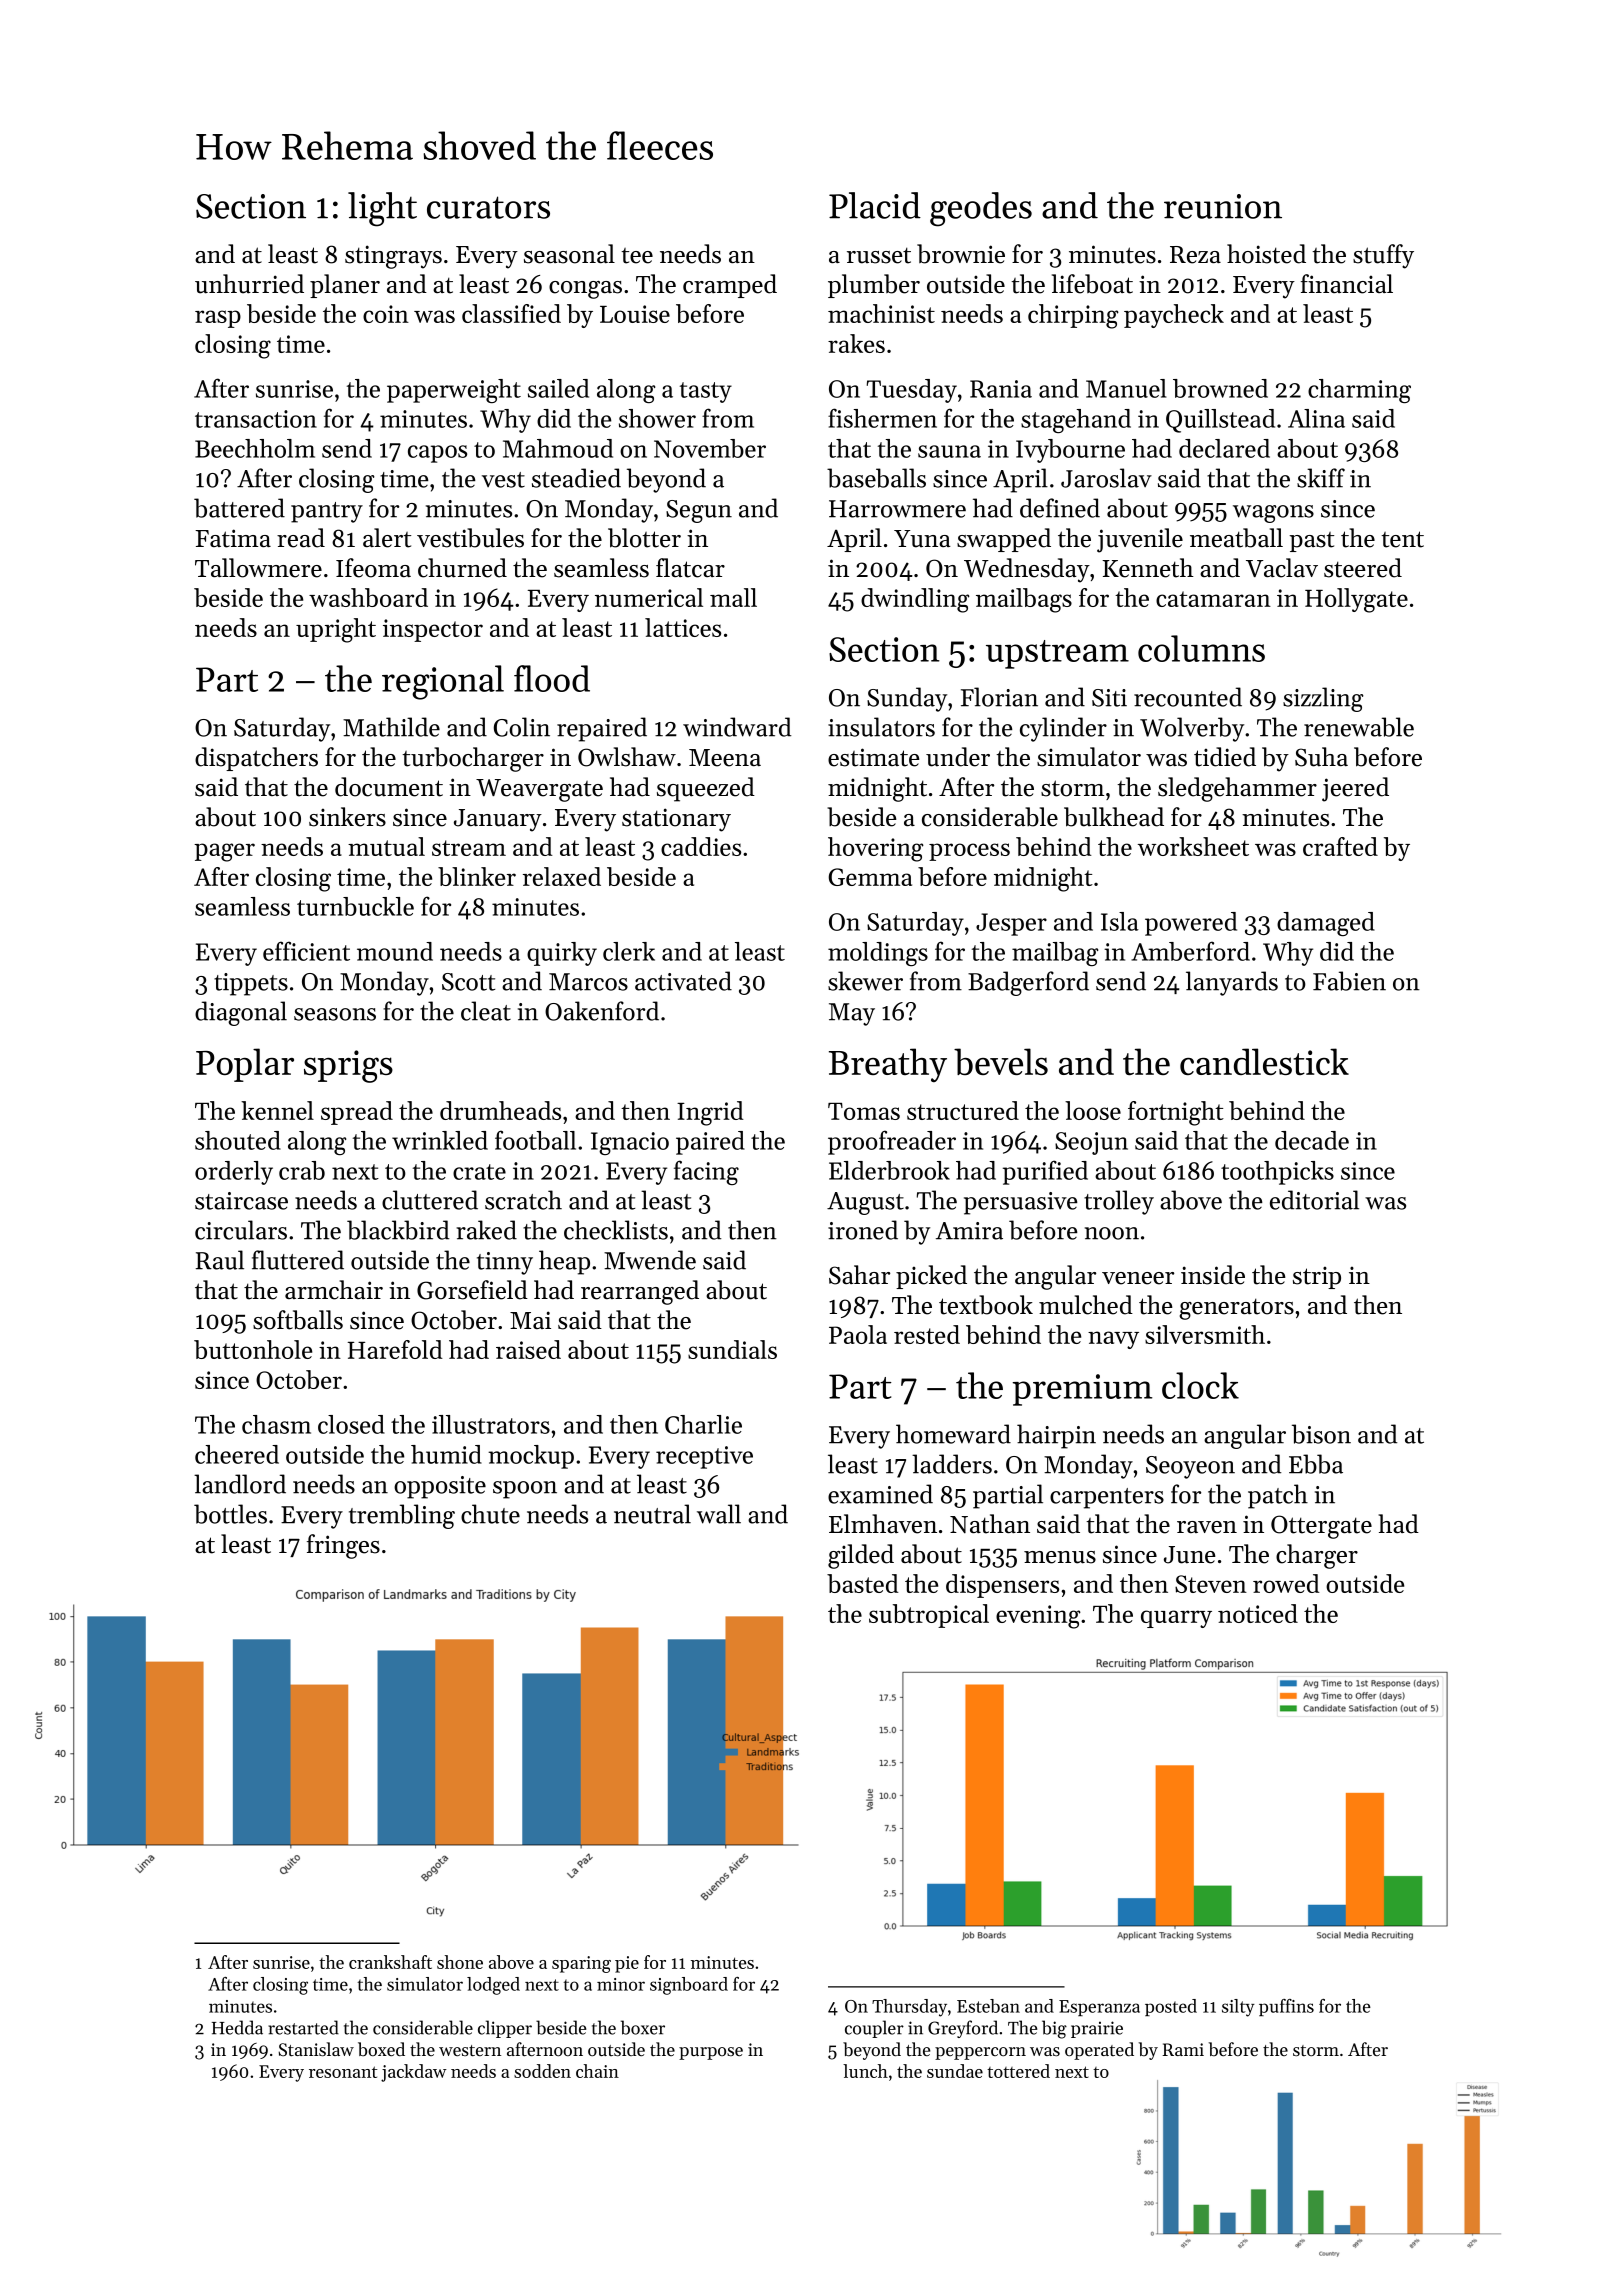 The height and width of the screenshot is (2292, 1620). I want to click on stuffy, so click(1383, 256).
